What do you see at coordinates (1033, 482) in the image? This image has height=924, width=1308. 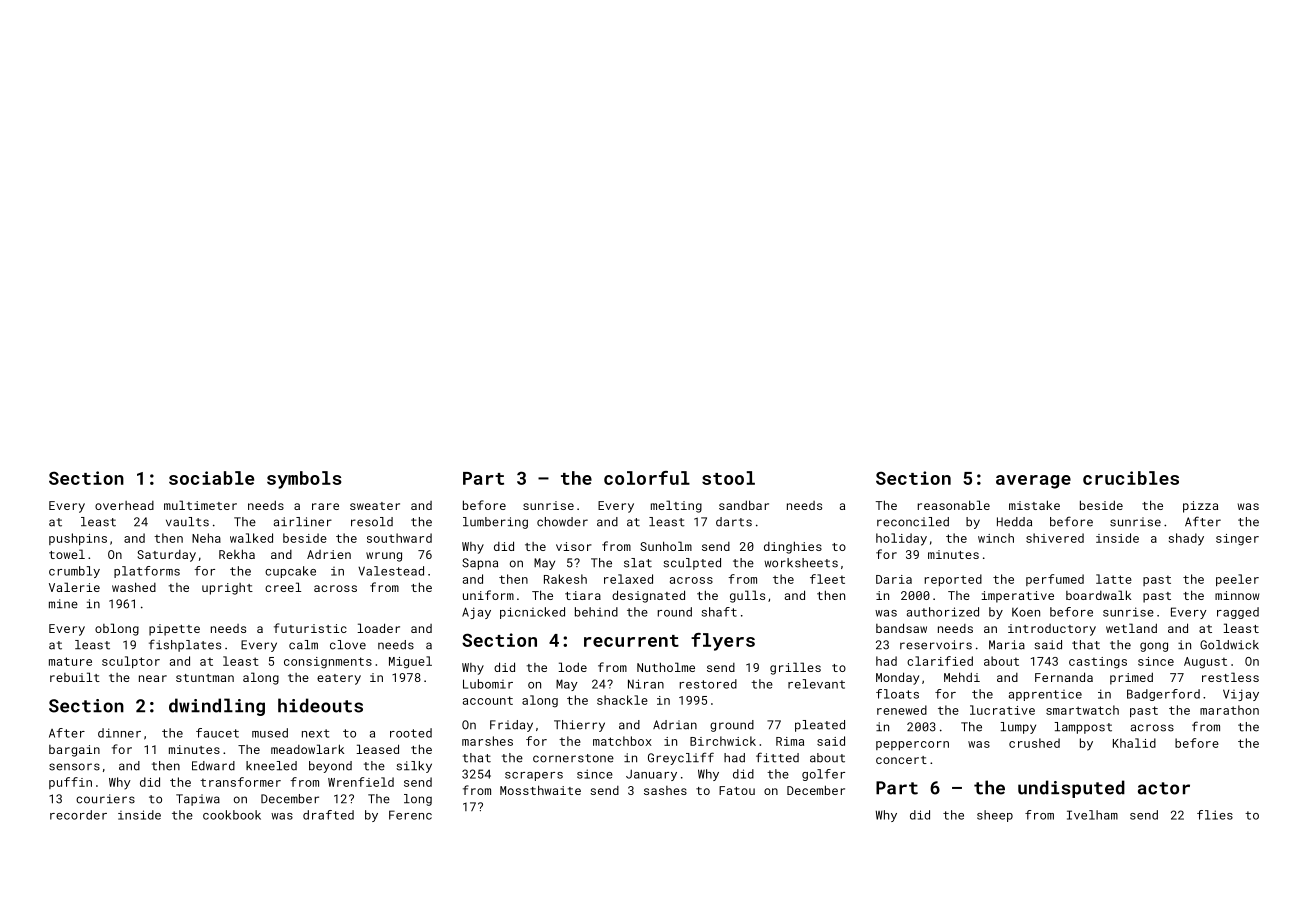 I see `average` at bounding box center [1033, 482].
